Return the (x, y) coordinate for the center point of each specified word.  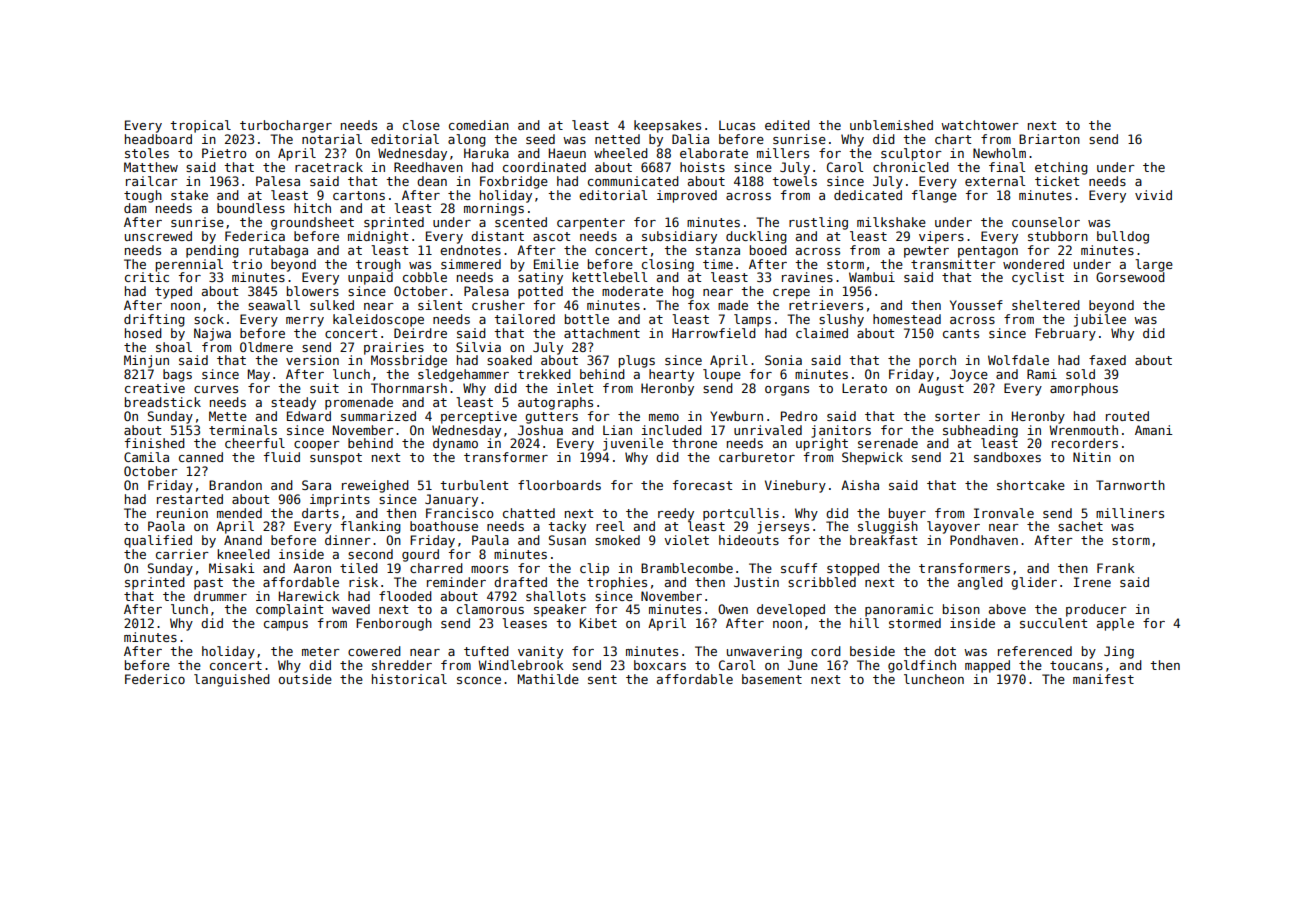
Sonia (783, 360)
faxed (1107, 360)
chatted (529, 513)
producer (1096, 610)
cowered (374, 651)
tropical (200, 126)
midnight (378, 237)
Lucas (737, 125)
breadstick (163, 402)
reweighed (375, 486)
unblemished (891, 125)
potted (540, 292)
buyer (907, 514)
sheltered (1046, 305)
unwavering (764, 652)
